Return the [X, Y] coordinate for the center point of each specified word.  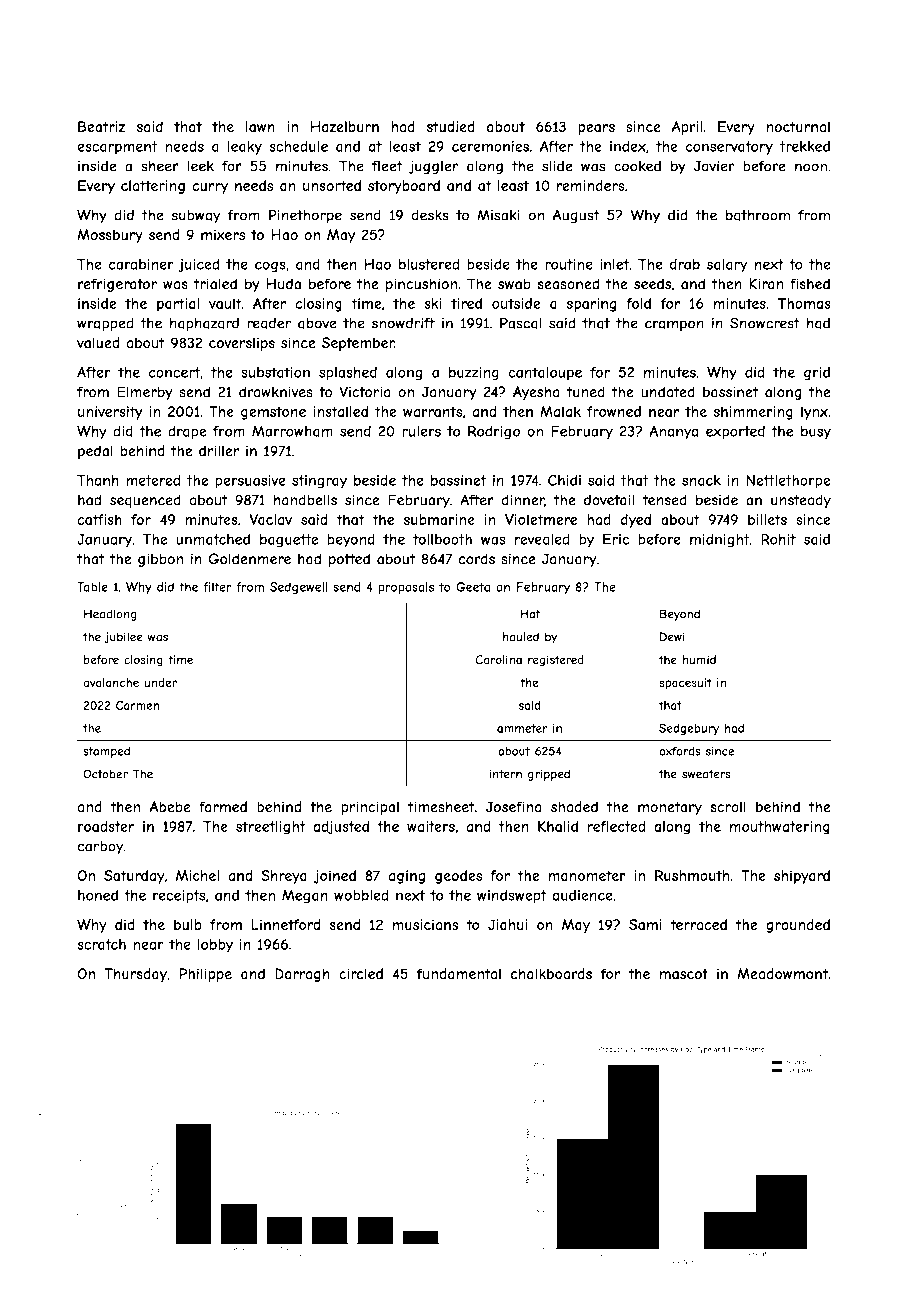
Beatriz [102, 127]
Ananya [673, 432]
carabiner [141, 264]
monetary [670, 808]
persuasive [250, 482]
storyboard [404, 187]
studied [451, 126]
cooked [637, 166]
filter [217, 587]
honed [98, 895]
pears [596, 129]
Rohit [778, 539]
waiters [431, 826]
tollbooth [442, 539]
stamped [106, 752]
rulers [421, 431]
